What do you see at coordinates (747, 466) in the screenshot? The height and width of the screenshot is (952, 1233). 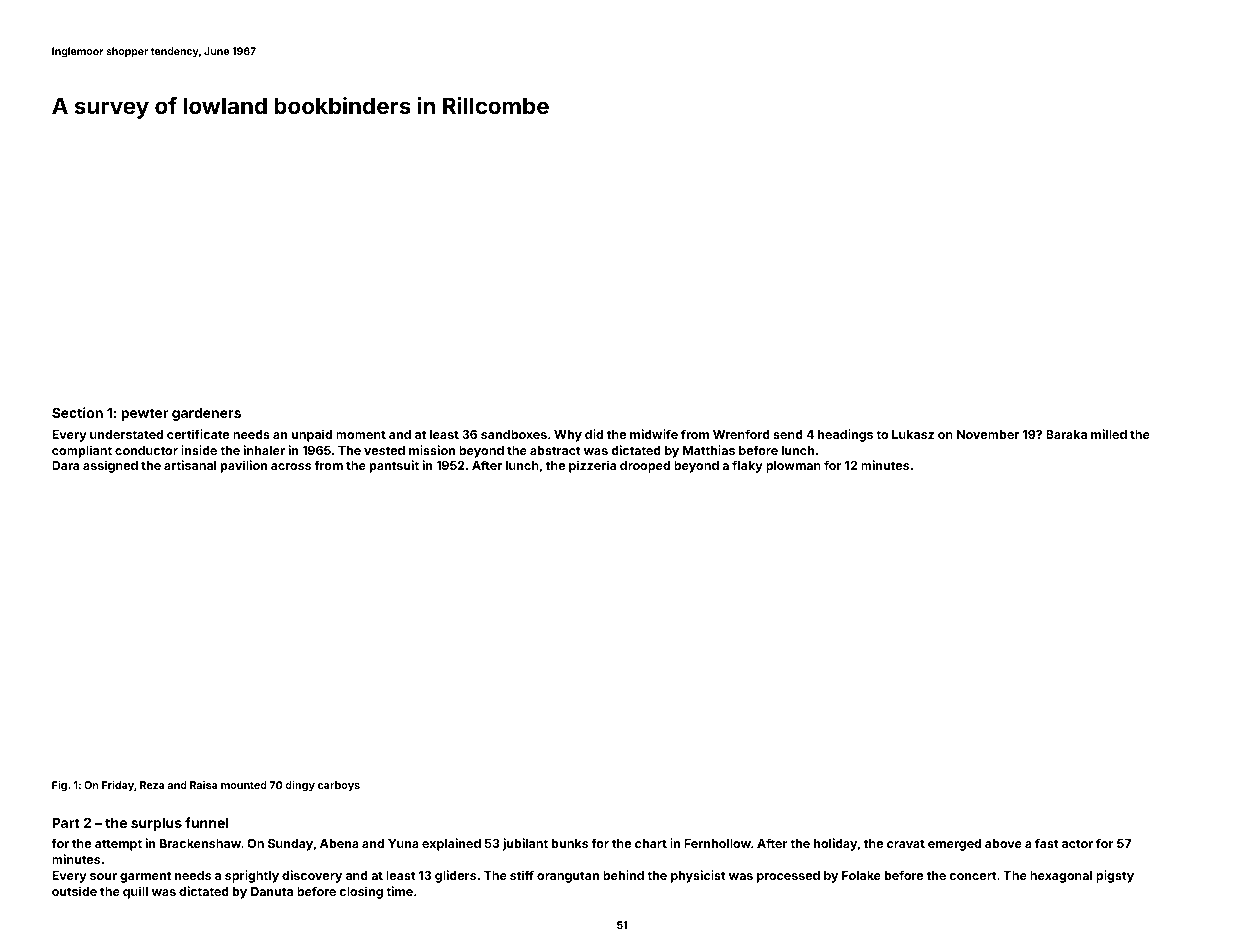 I see `flaky` at bounding box center [747, 466].
